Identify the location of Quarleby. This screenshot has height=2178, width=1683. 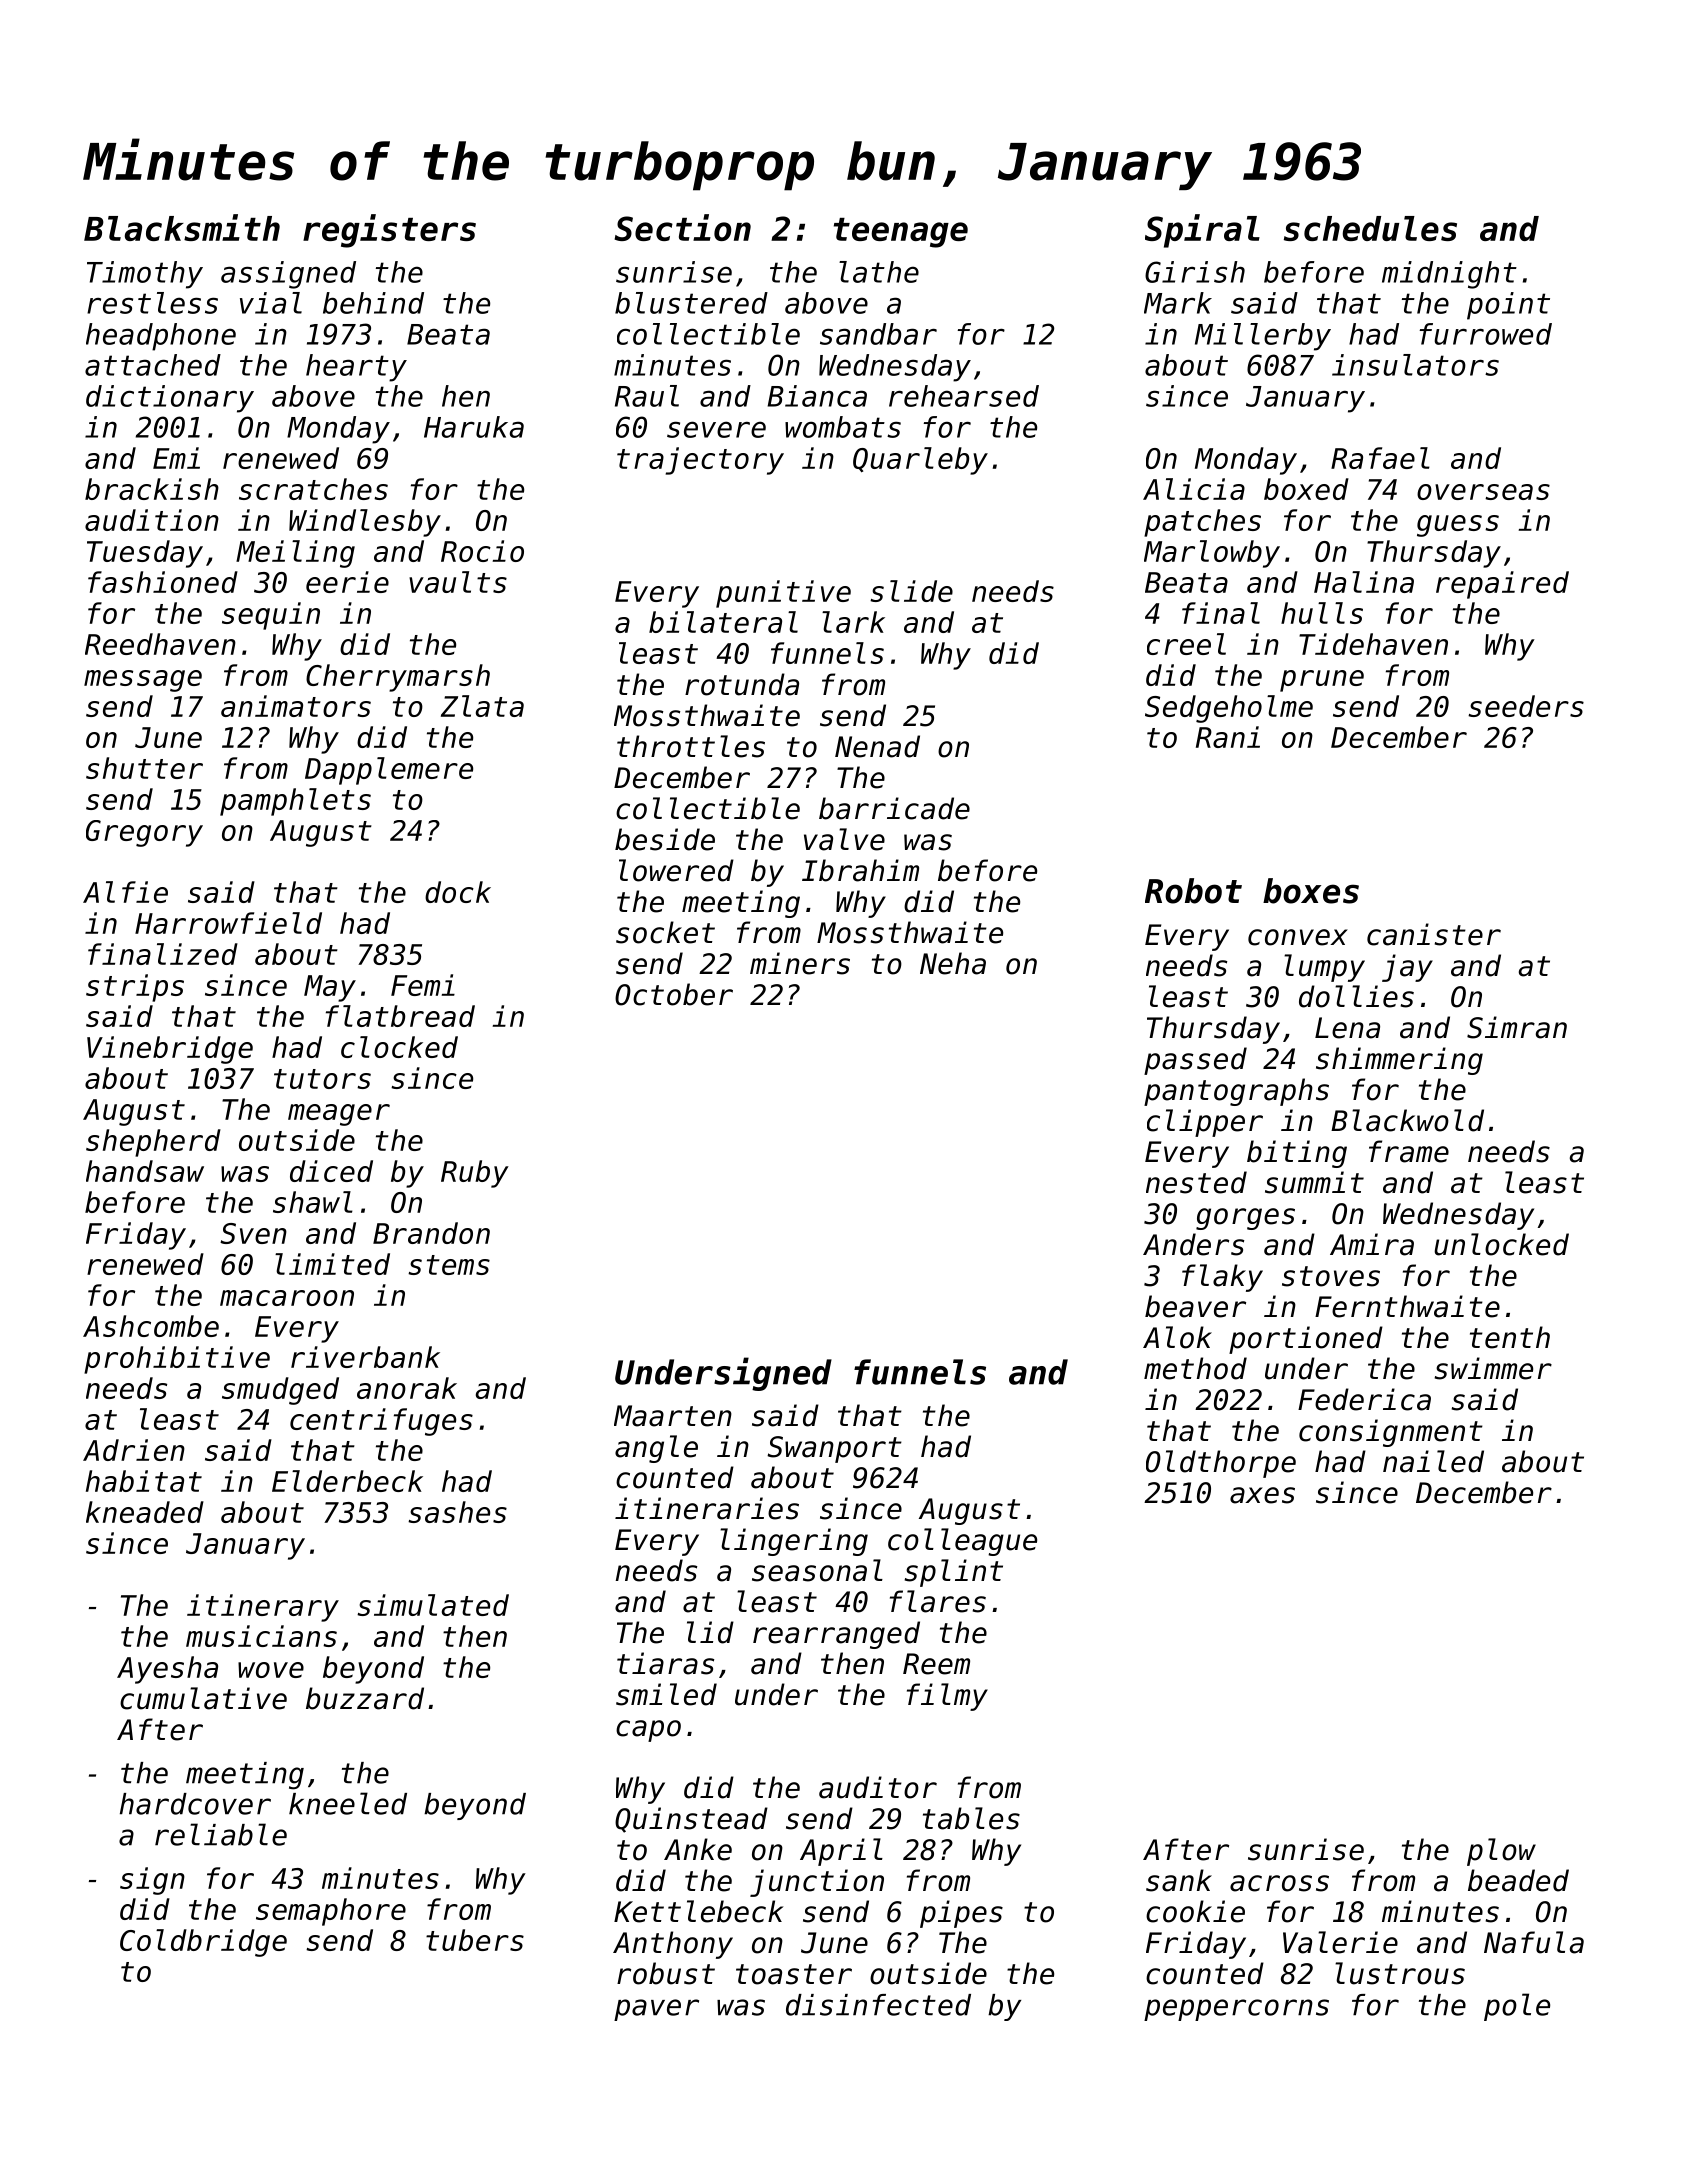
(920, 461).
